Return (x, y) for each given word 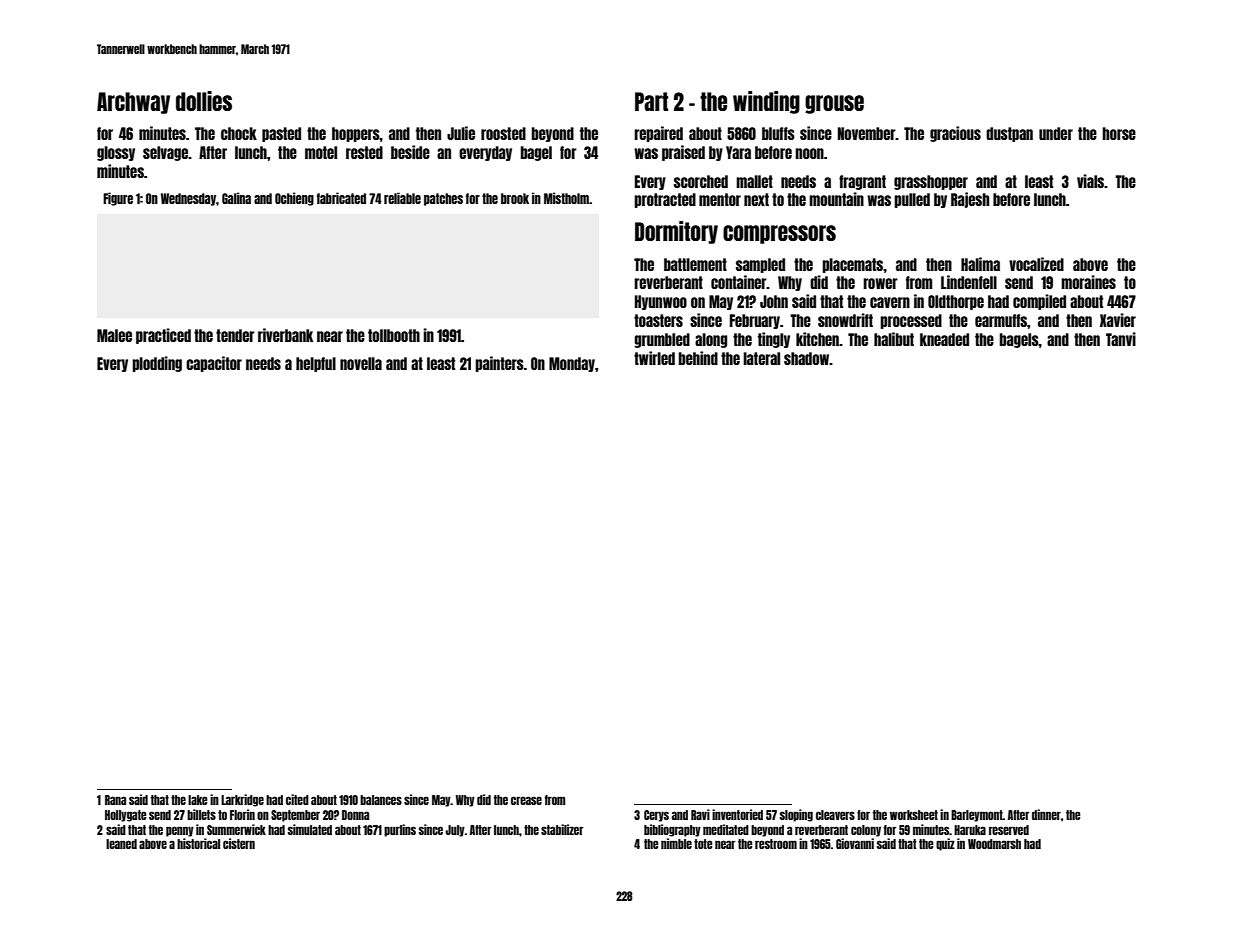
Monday (572, 364)
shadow (807, 358)
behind (698, 358)
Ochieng (294, 199)
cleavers (835, 815)
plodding (157, 364)
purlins (400, 830)
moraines (1088, 282)
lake (198, 800)
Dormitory (676, 232)
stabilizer (562, 829)
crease (526, 800)
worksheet (914, 815)
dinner (1046, 814)
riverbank (285, 335)
